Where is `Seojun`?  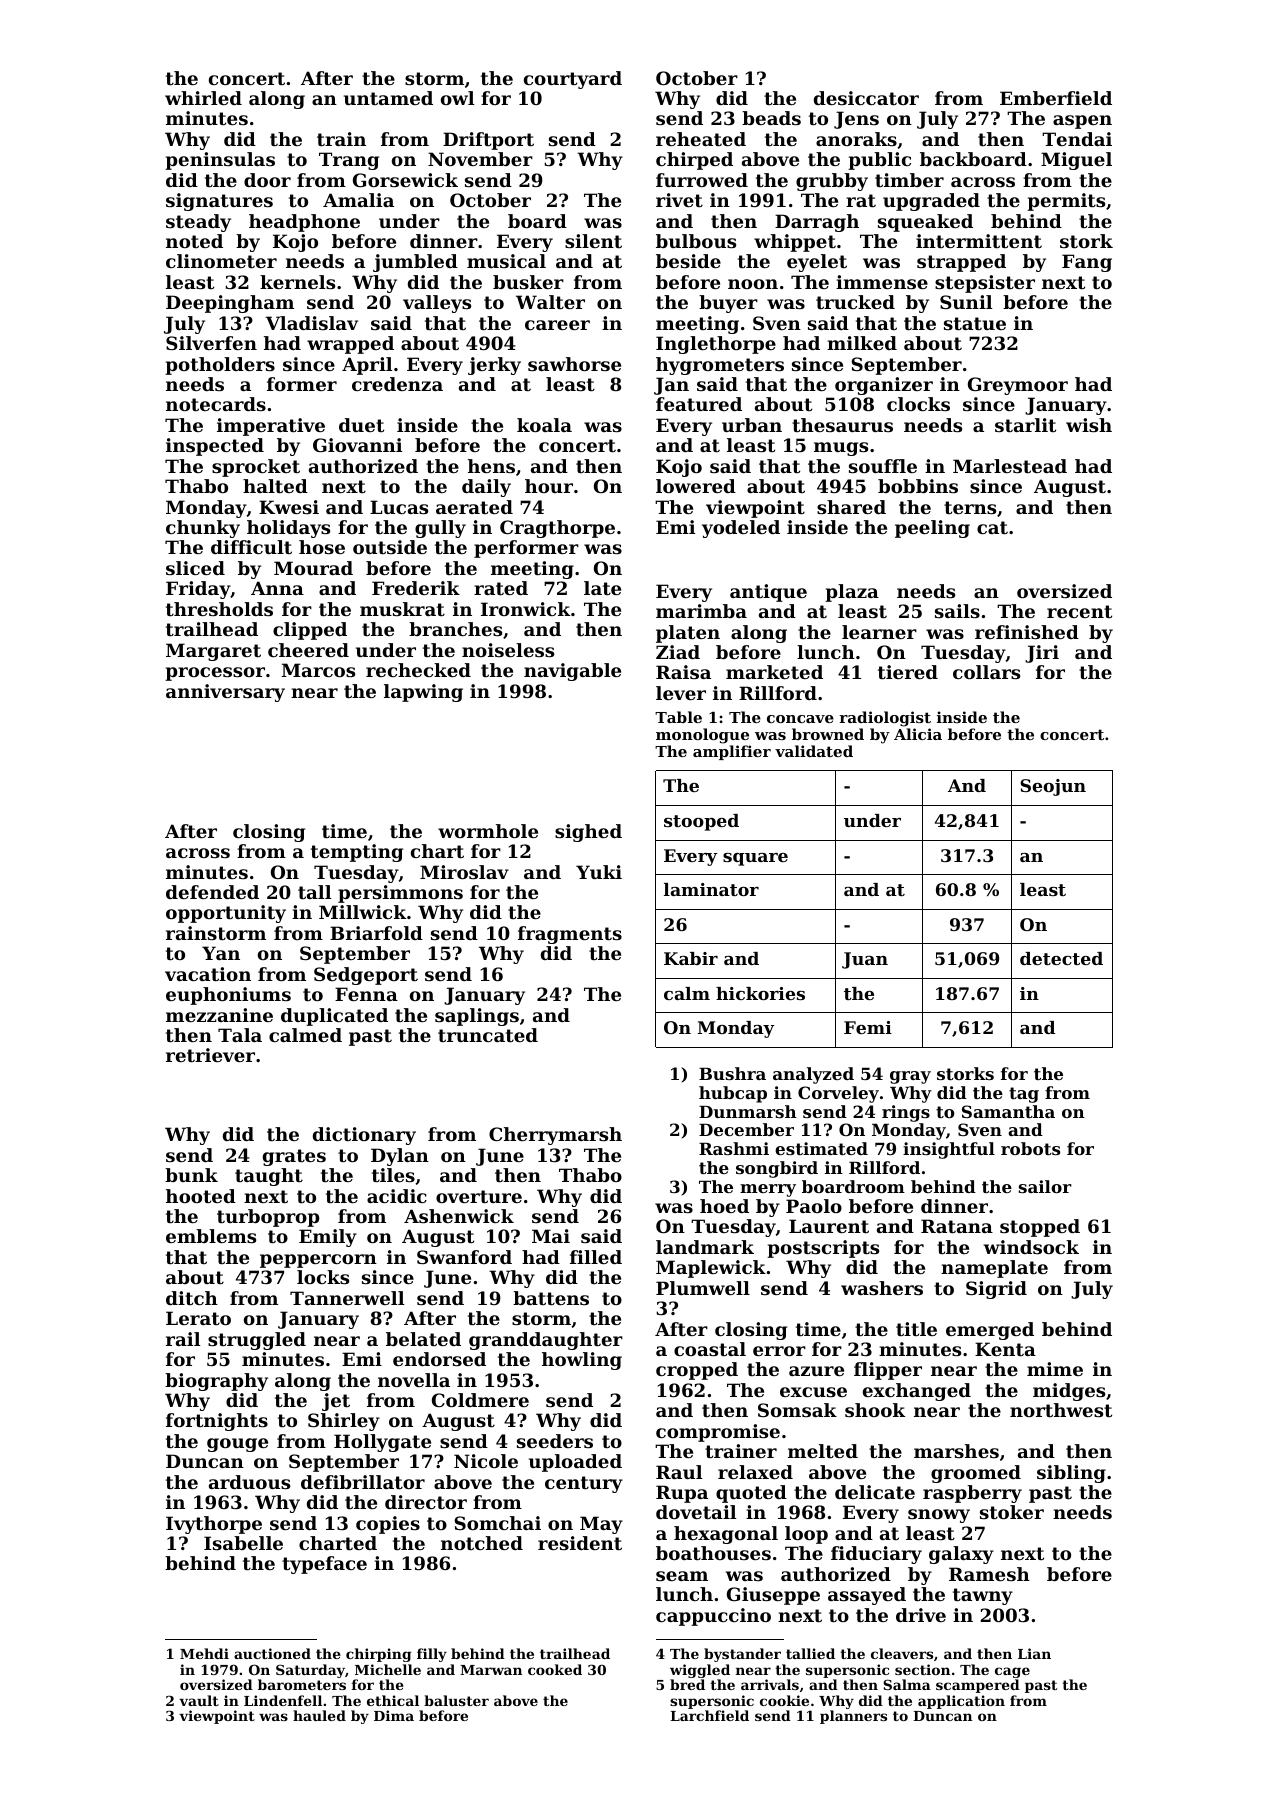 Seojun is located at coordinates (1053, 787).
